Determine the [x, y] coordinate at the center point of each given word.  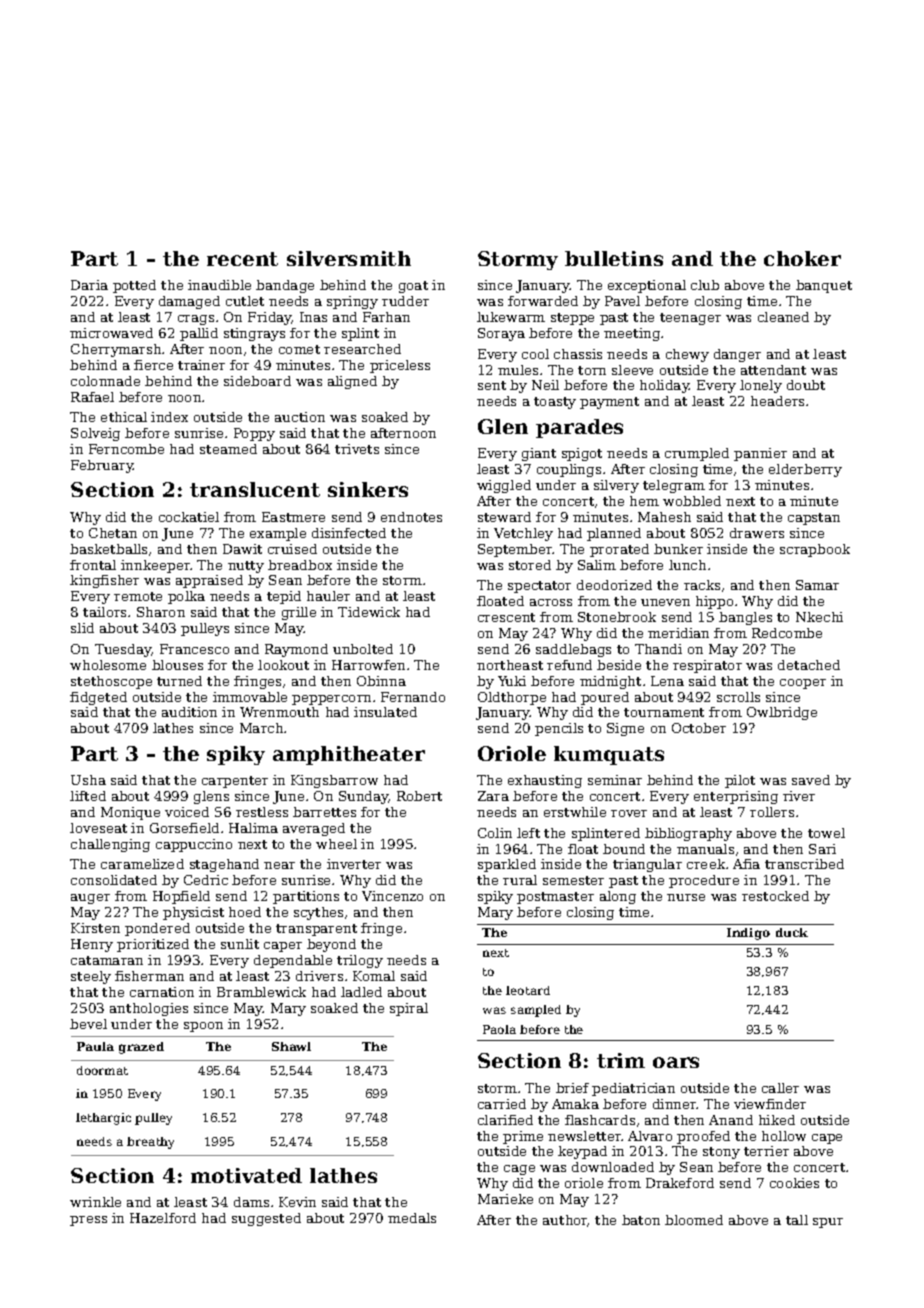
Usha [88, 780]
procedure [704, 881]
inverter [354, 864]
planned [614, 534]
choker [802, 258]
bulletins [614, 258]
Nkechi [819, 617]
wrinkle [95, 1202]
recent [242, 259]
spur [828, 1223]
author [565, 1221]
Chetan [113, 533]
